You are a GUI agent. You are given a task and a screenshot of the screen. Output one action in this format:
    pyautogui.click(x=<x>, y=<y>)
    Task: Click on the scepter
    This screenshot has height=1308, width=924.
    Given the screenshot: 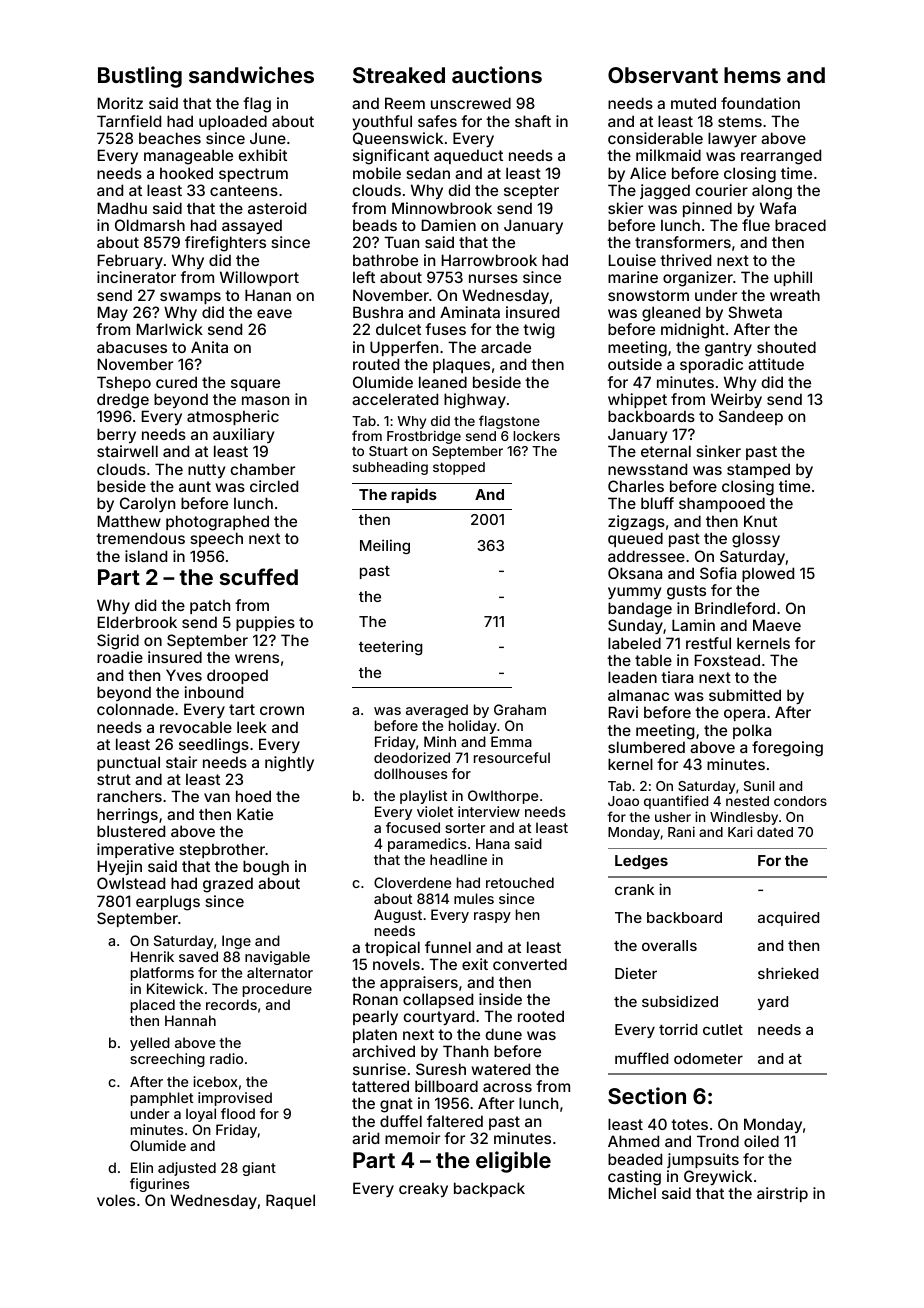 What is the action you would take?
    pyautogui.click(x=531, y=192)
